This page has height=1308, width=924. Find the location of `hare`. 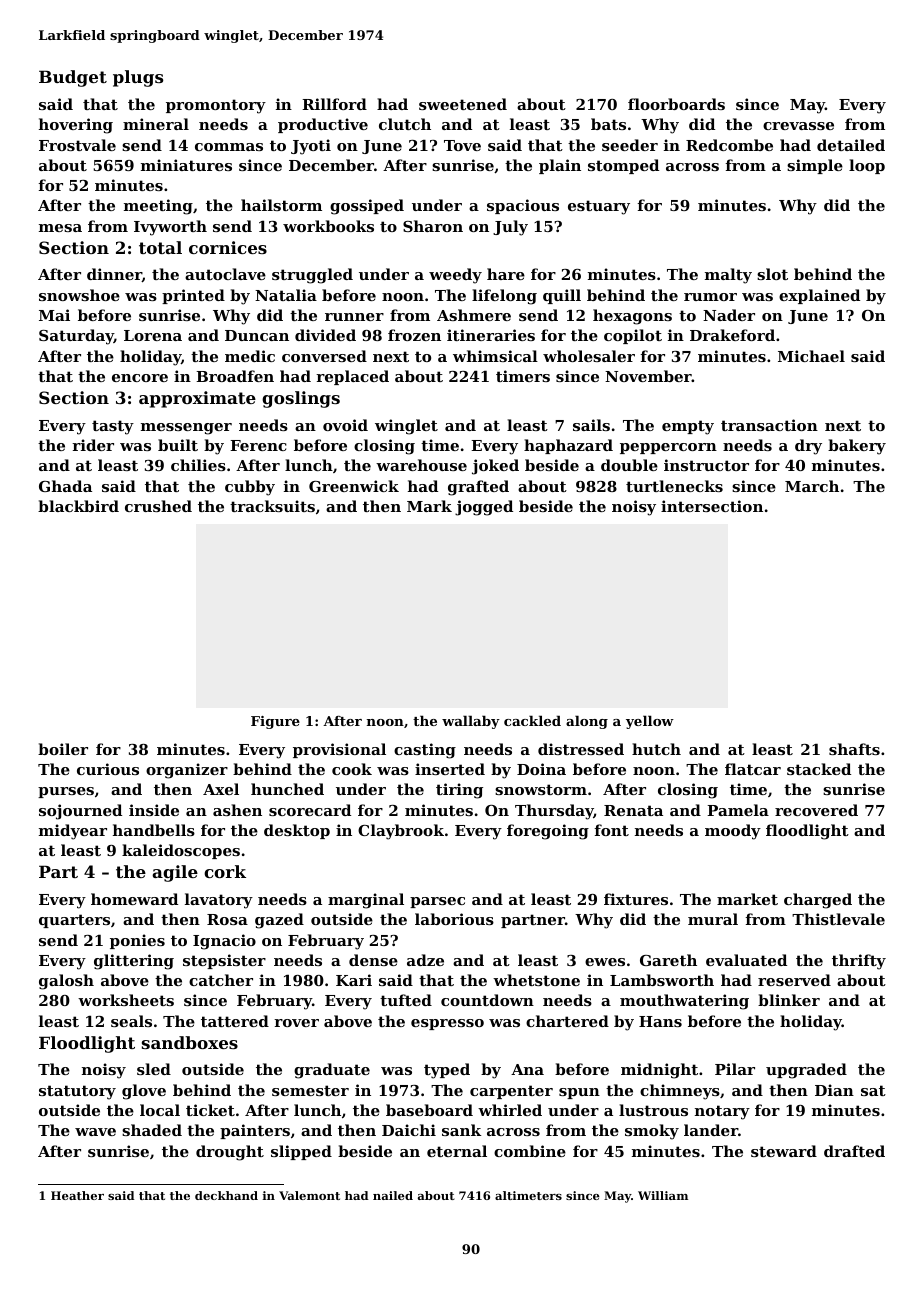

hare is located at coordinates (506, 274).
